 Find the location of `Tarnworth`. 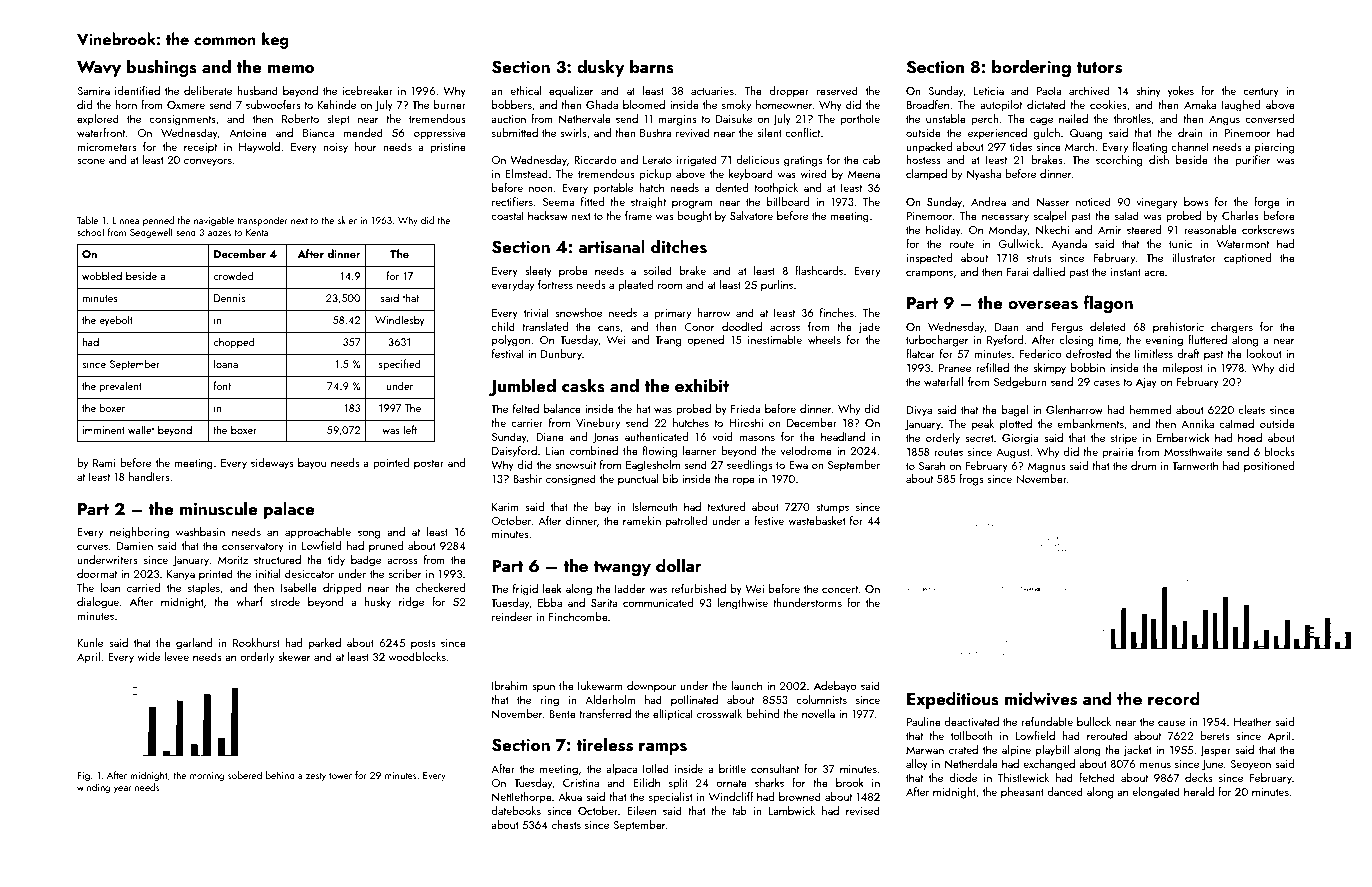

Tarnworth is located at coordinates (1195, 465).
